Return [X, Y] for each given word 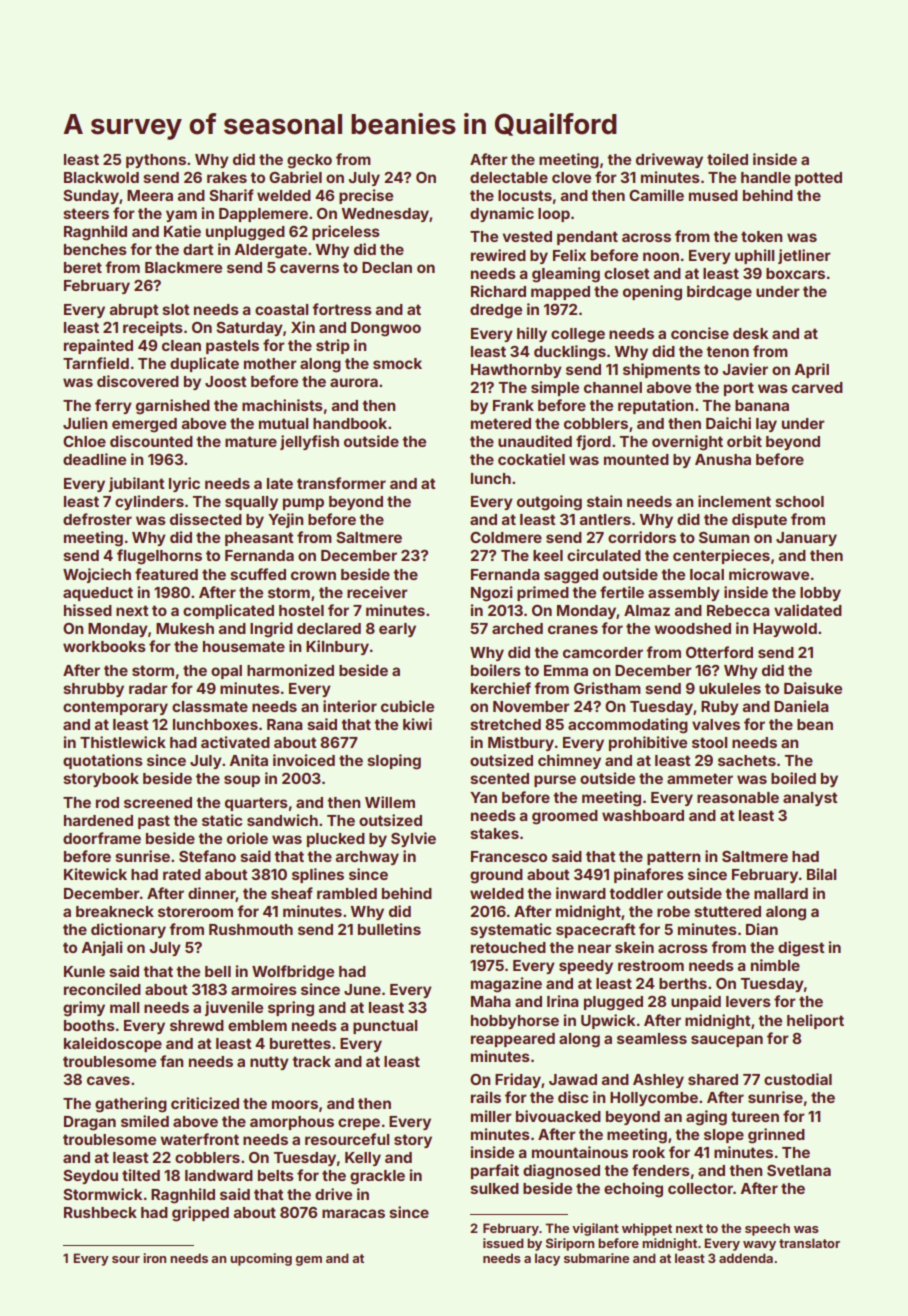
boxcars [795, 273]
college [578, 335]
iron [154, 1258]
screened [158, 802]
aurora [354, 382]
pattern [673, 858]
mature [251, 441]
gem [308, 1261]
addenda [746, 1258]
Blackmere [183, 267]
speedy [586, 967]
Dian [762, 929]
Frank [513, 405]
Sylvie [413, 839]
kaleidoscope [113, 1044]
